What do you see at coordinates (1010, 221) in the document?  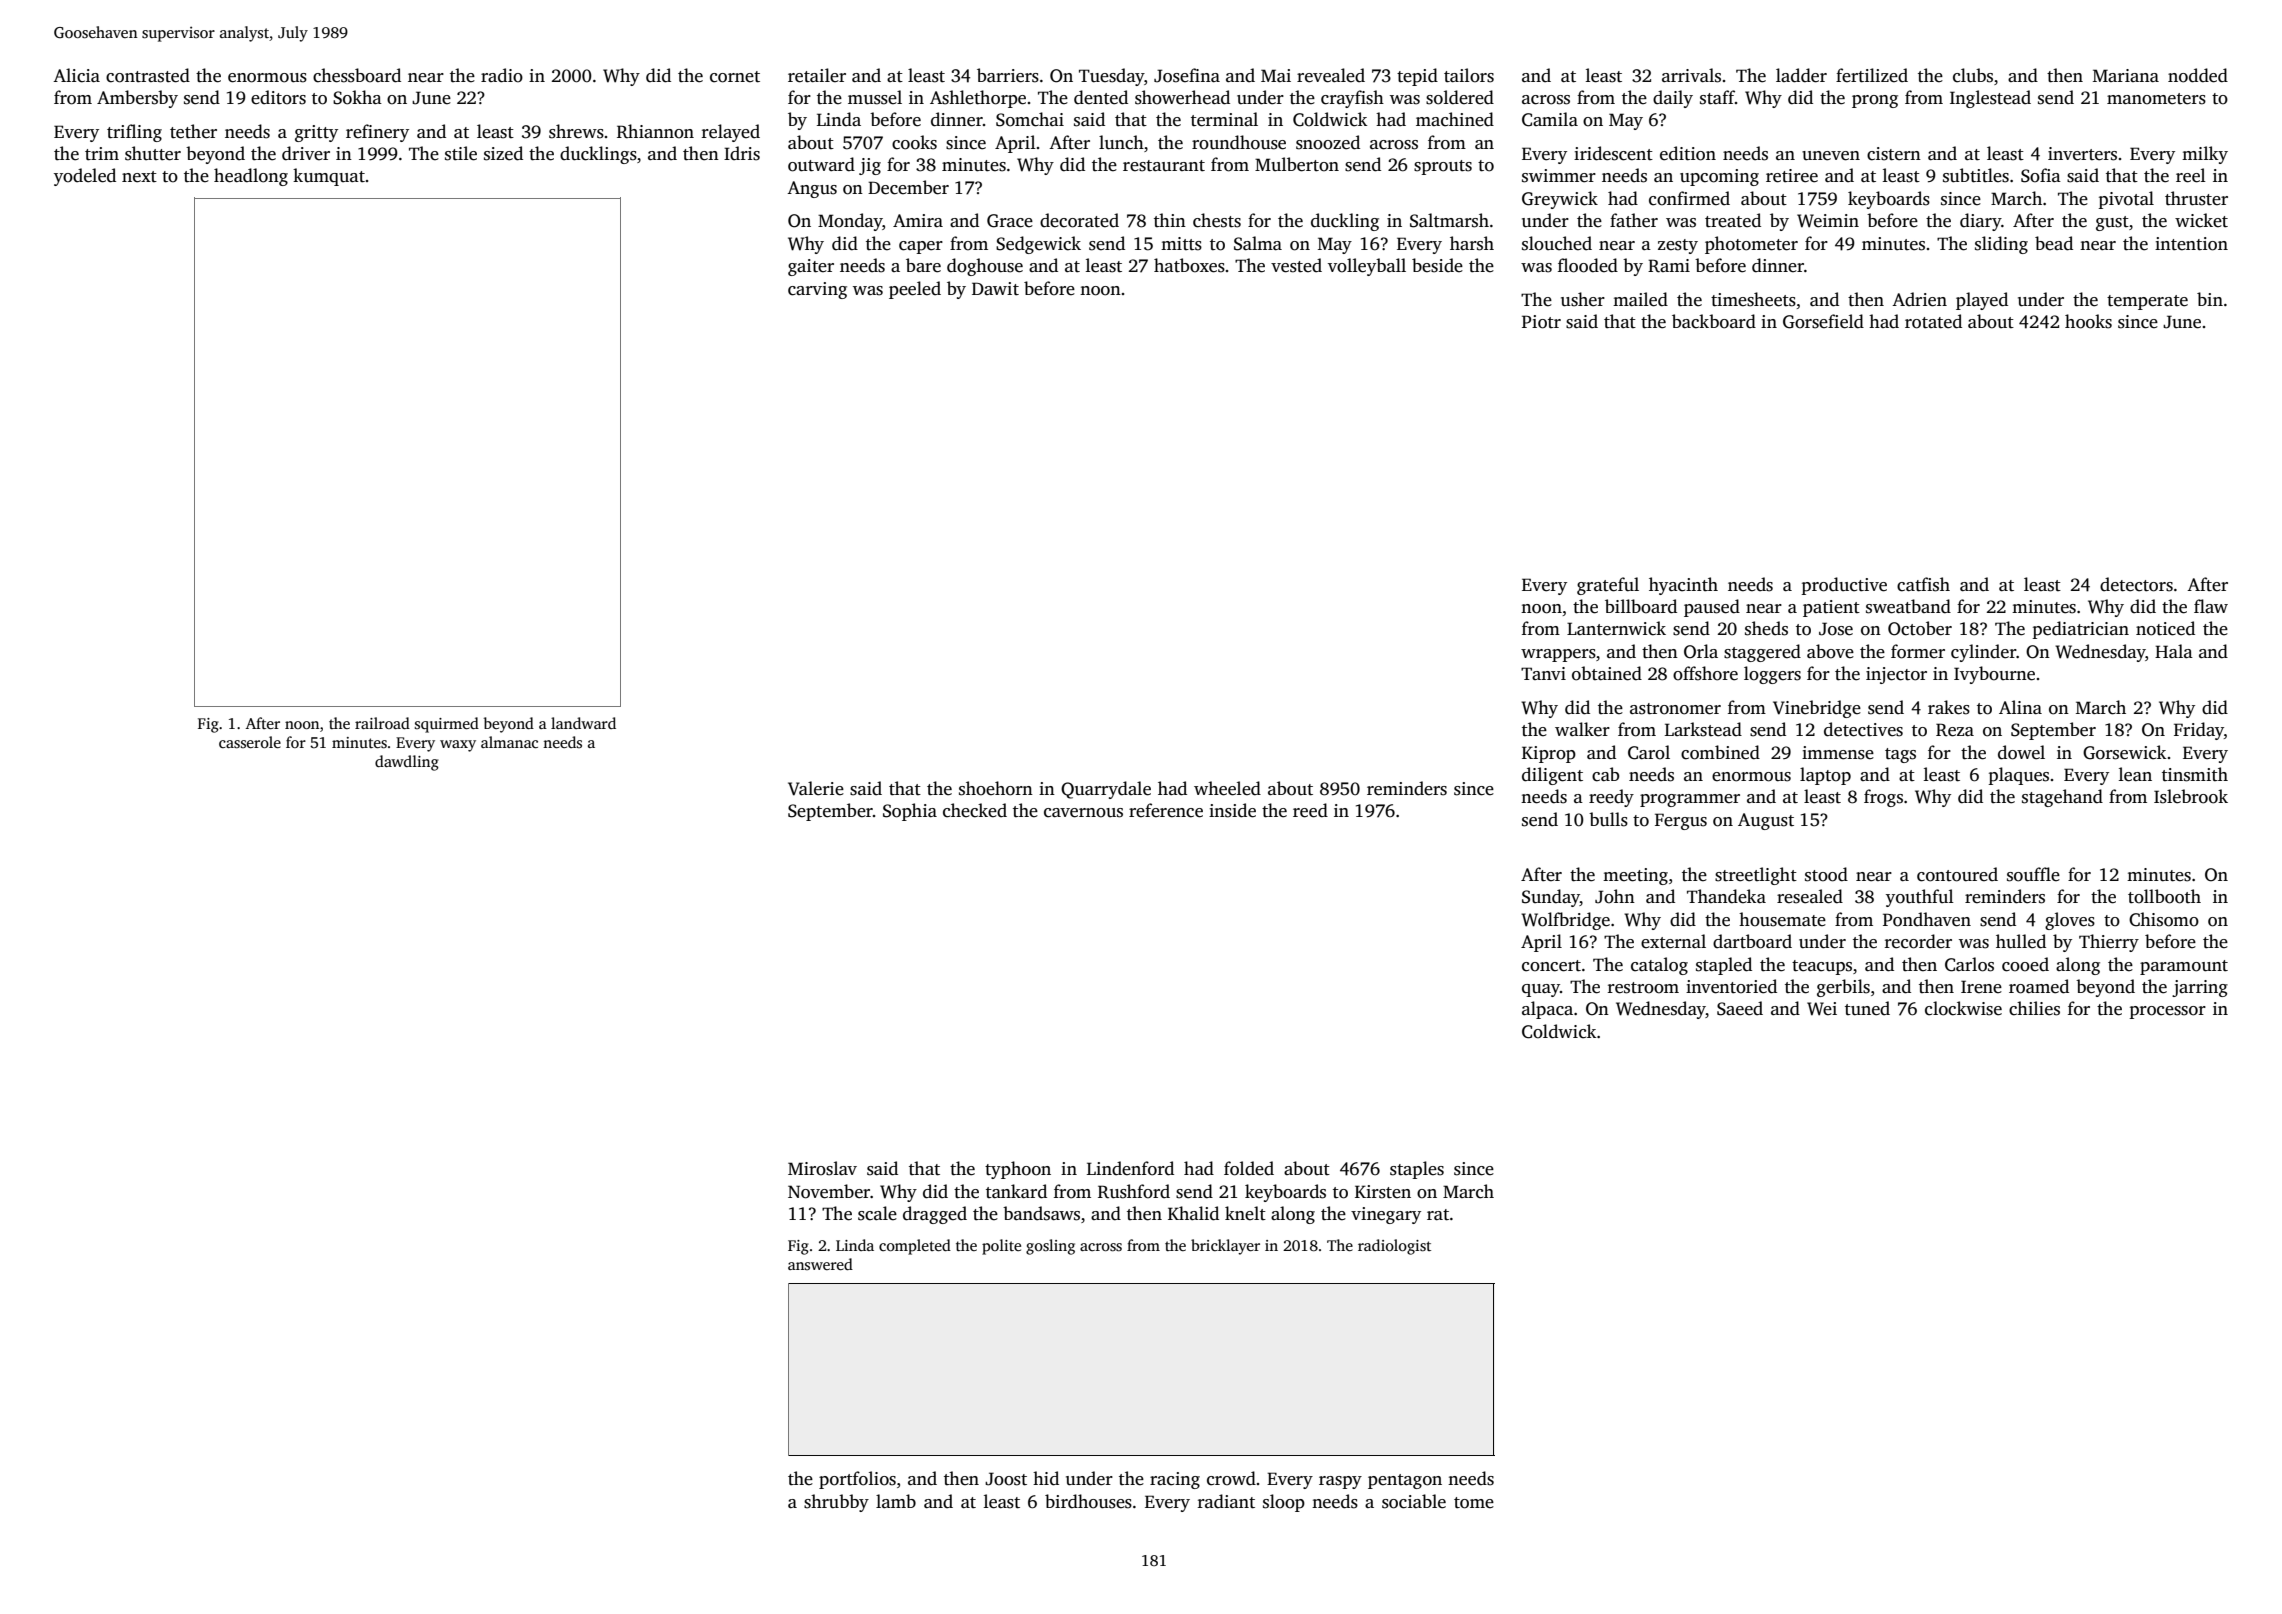 I see `Grace` at bounding box center [1010, 221].
